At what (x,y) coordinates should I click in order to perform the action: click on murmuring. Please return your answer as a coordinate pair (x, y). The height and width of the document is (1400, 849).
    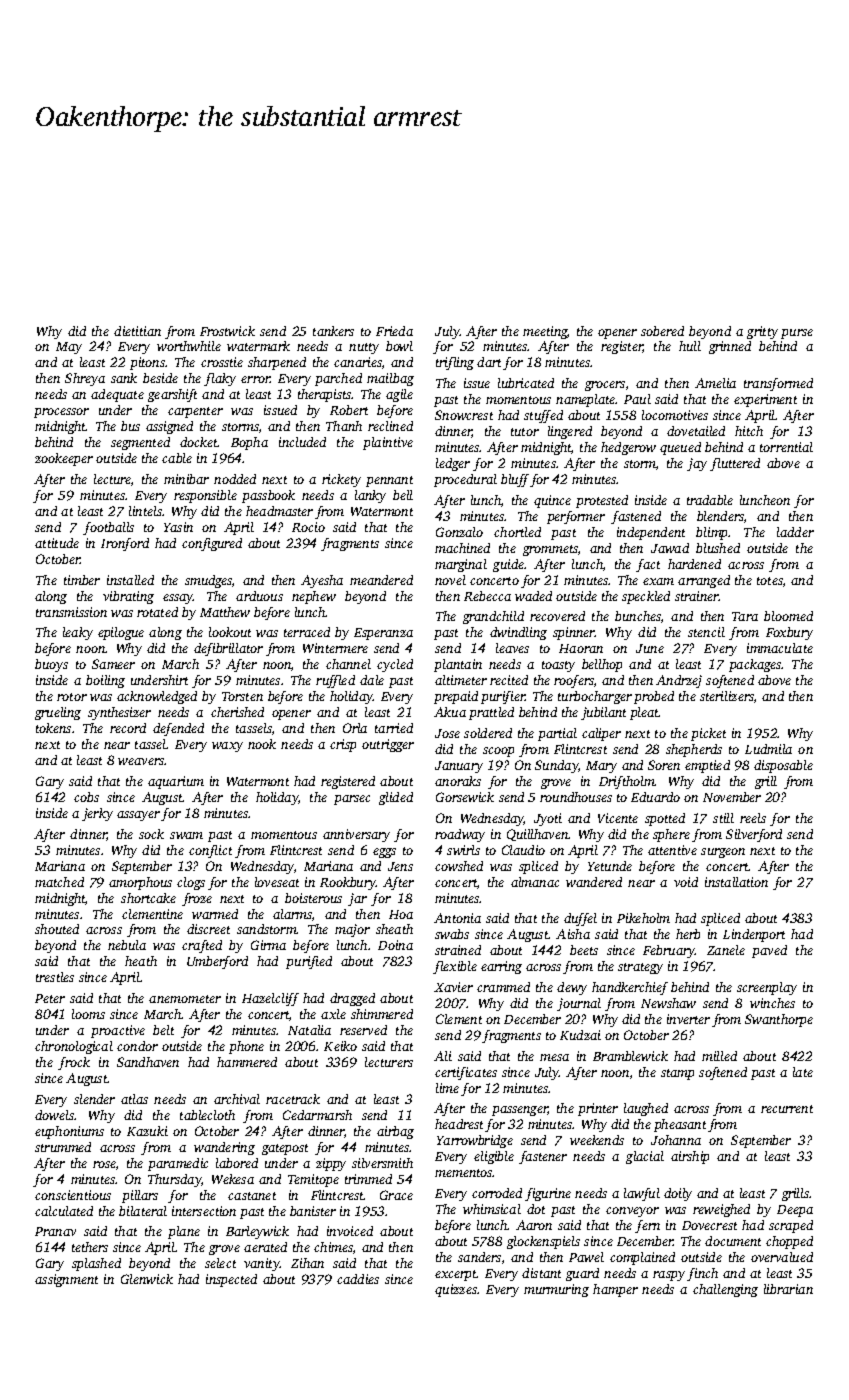
    Looking at the image, I should click on (556, 1290).
